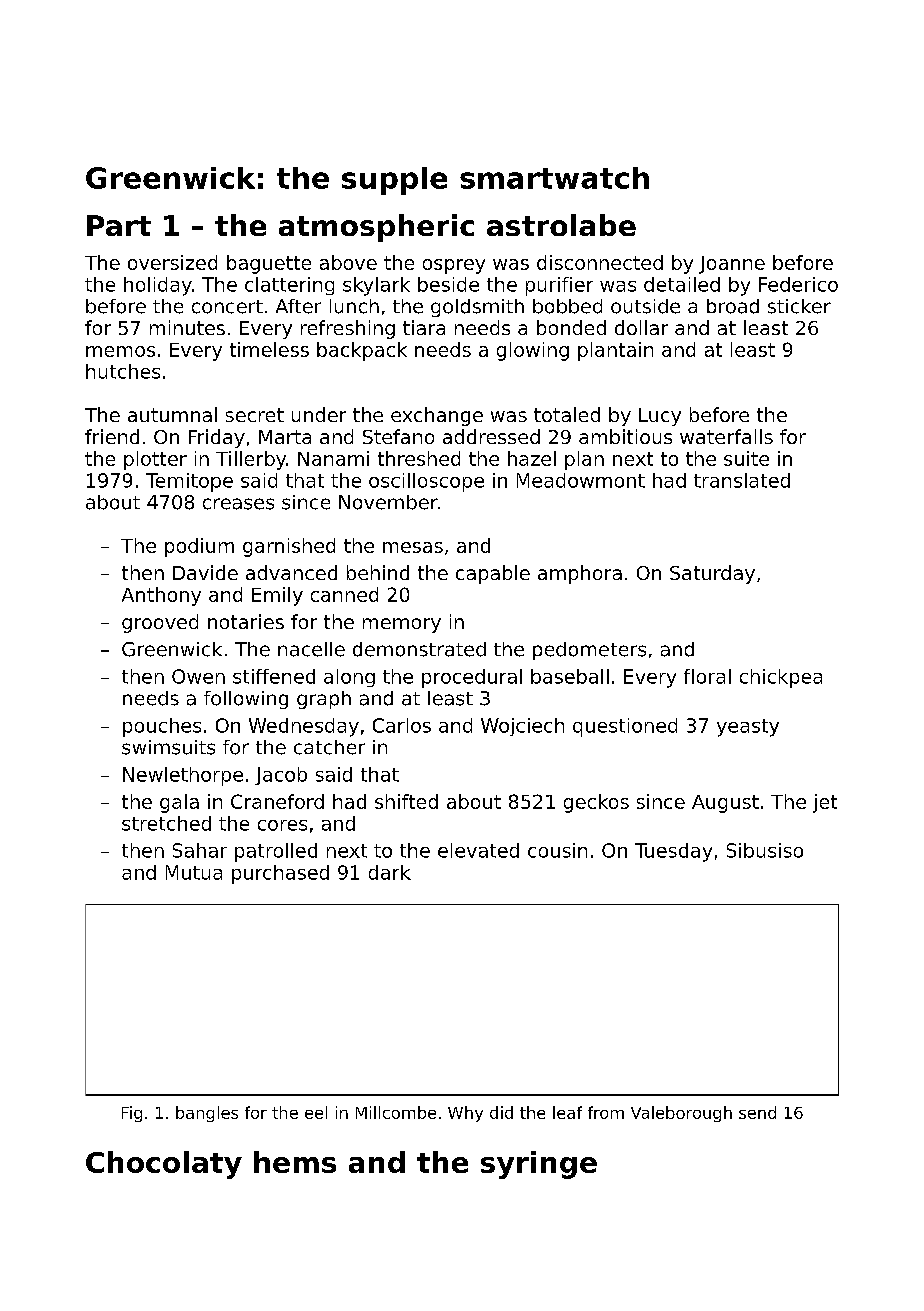 The width and height of the screenshot is (924, 1311). Describe the element at coordinates (732, 265) in the screenshot. I see `Joanne` at that location.
